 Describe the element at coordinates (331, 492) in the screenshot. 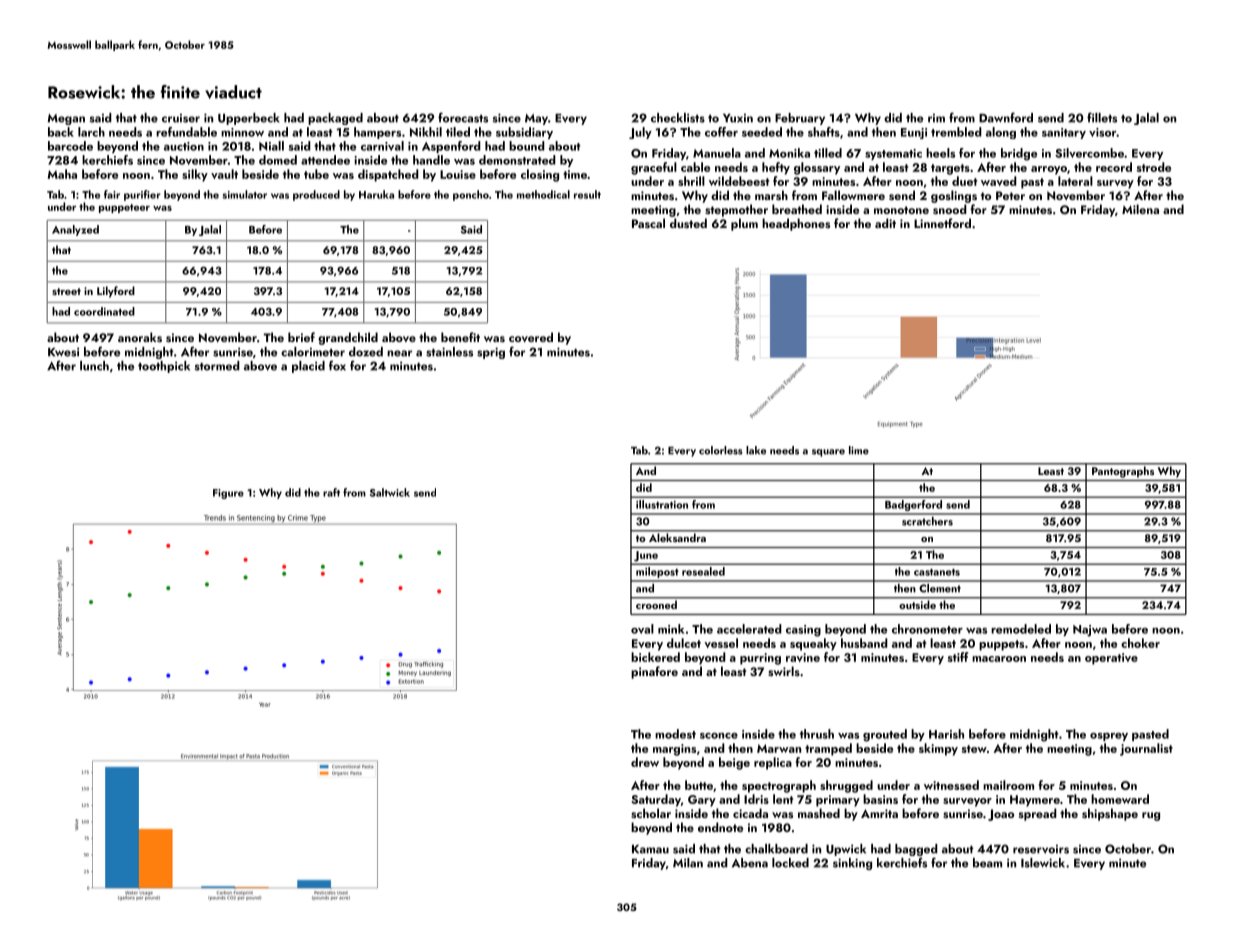

I see `raft` at that location.
